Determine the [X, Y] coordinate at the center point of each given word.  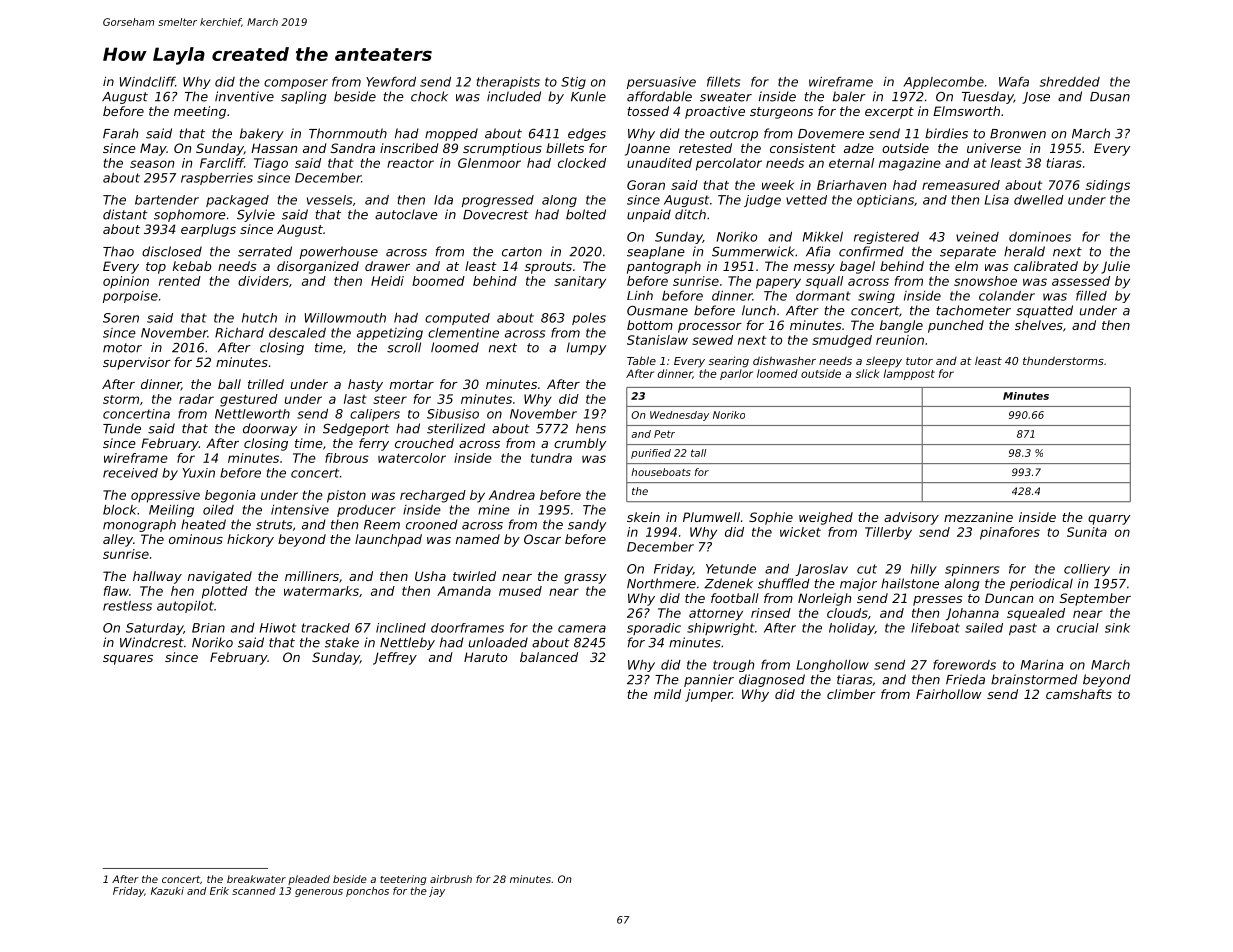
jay [437, 892]
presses [938, 601]
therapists [508, 83]
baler [849, 96]
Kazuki [167, 891]
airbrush [451, 879]
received [130, 473]
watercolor [412, 458]
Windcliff [147, 82]
